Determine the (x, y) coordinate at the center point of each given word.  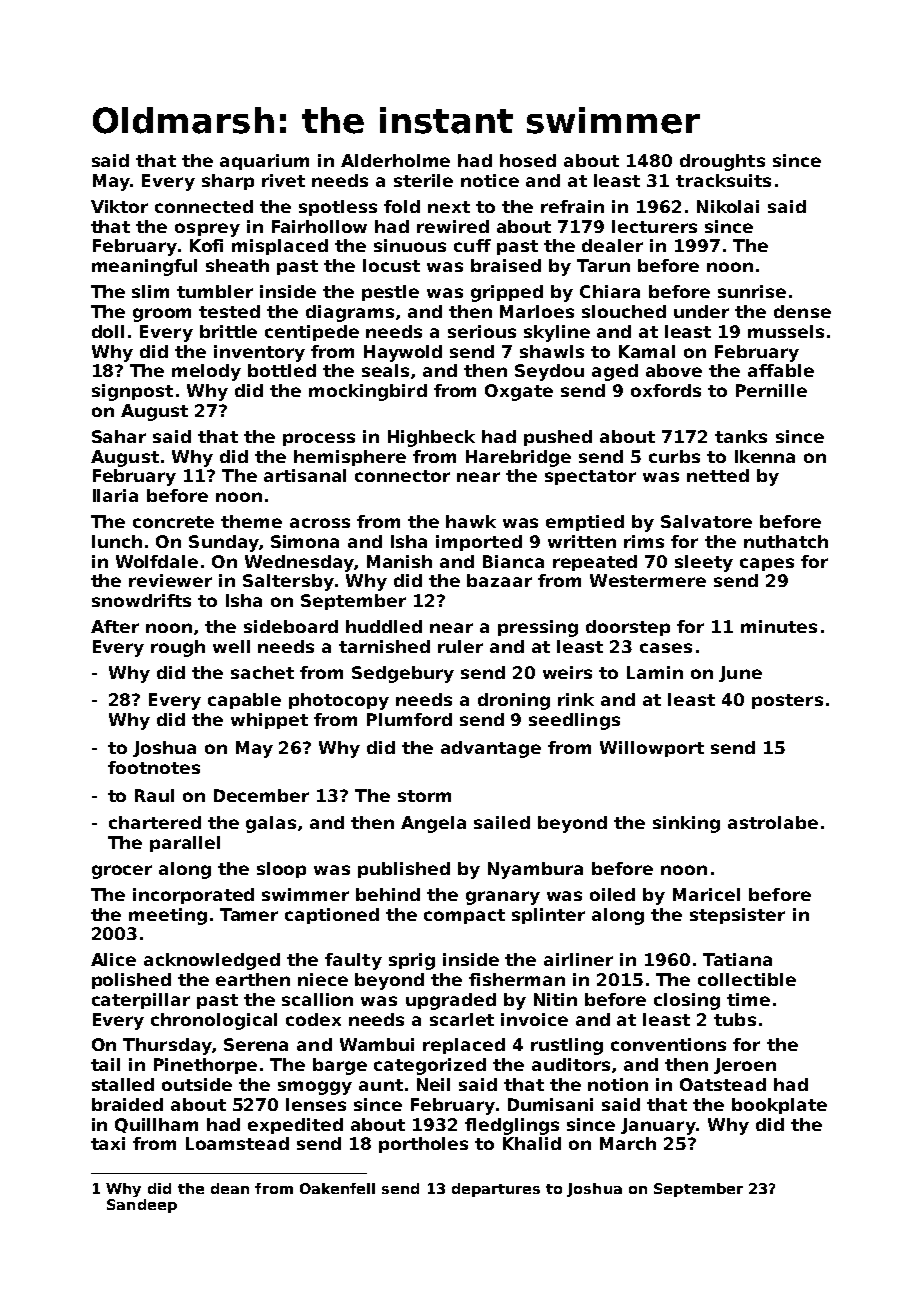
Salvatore (706, 521)
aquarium (264, 162)
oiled (612, 894)
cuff (472, 245)
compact (464, 916)
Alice (113, 959)
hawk (471, 521)
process (319, 439)
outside (197, 1084)
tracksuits (723, 180)
